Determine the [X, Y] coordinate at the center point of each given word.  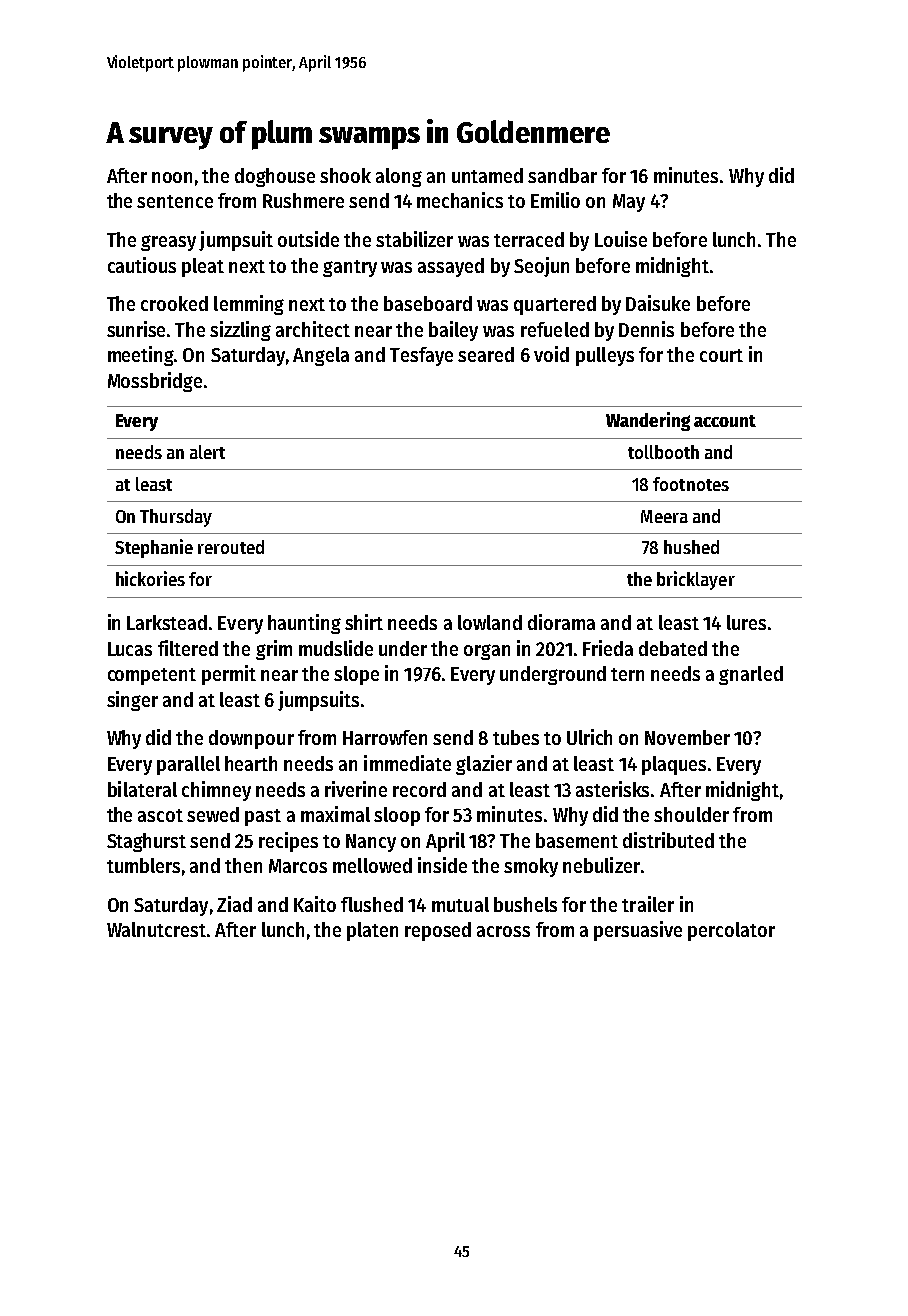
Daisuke [658, 303]
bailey [453, 331]
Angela [321, 356]
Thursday [176, 518]
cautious [142, 265]
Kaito [315, 904]
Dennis [646, 329]
